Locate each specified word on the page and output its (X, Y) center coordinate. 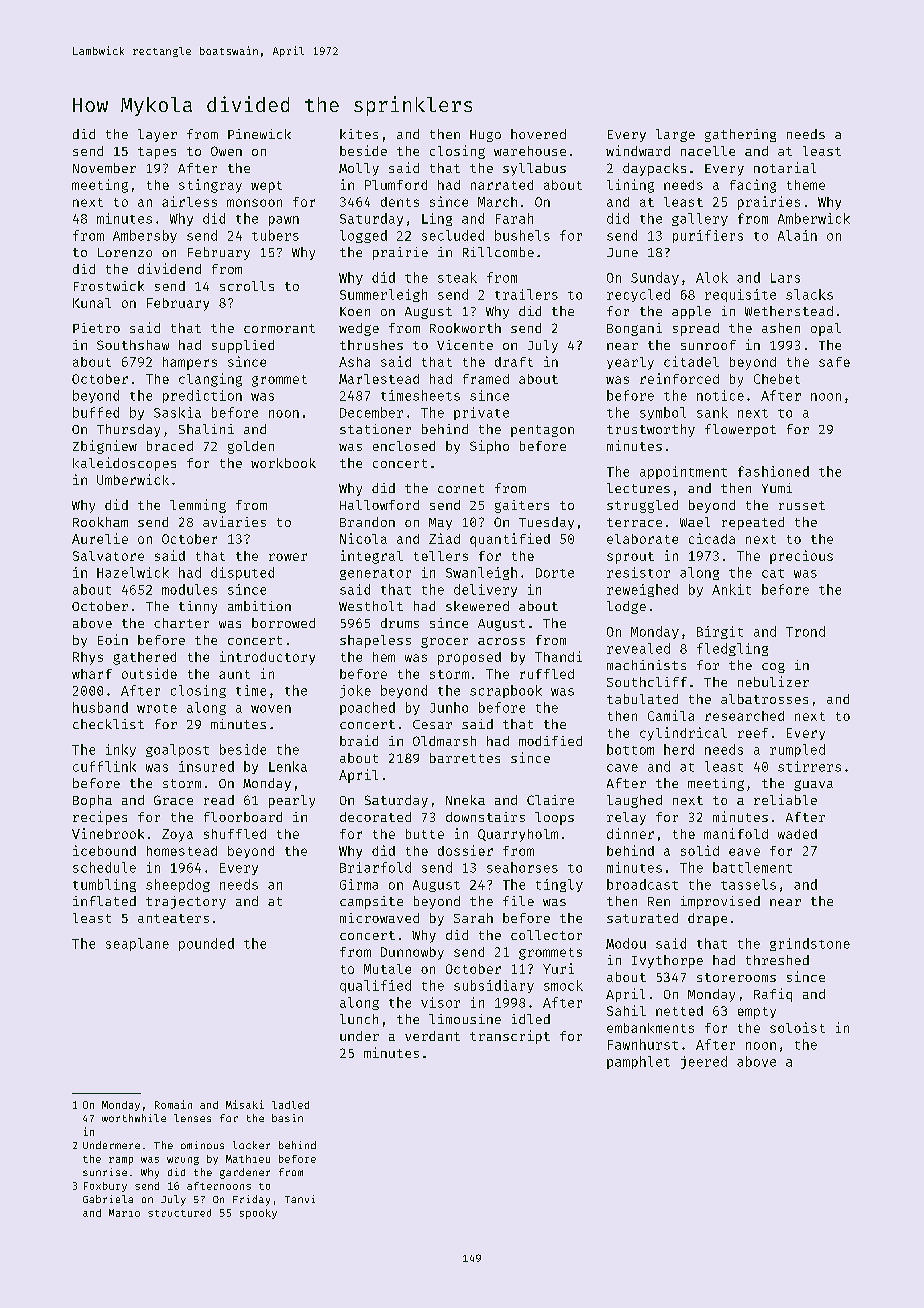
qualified (375, 986)
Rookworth (465, 328)
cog (773, 668)
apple (691, 312)
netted (679, 1011)
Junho (449, 707)
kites (359, 134)
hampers (190, 363)
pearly (292, 801)
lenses (192, 1118)
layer (157, 135)
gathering (740, 135)
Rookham (100, 522)
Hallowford (379, 505)
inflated (104, 901)
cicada (712, 538)
